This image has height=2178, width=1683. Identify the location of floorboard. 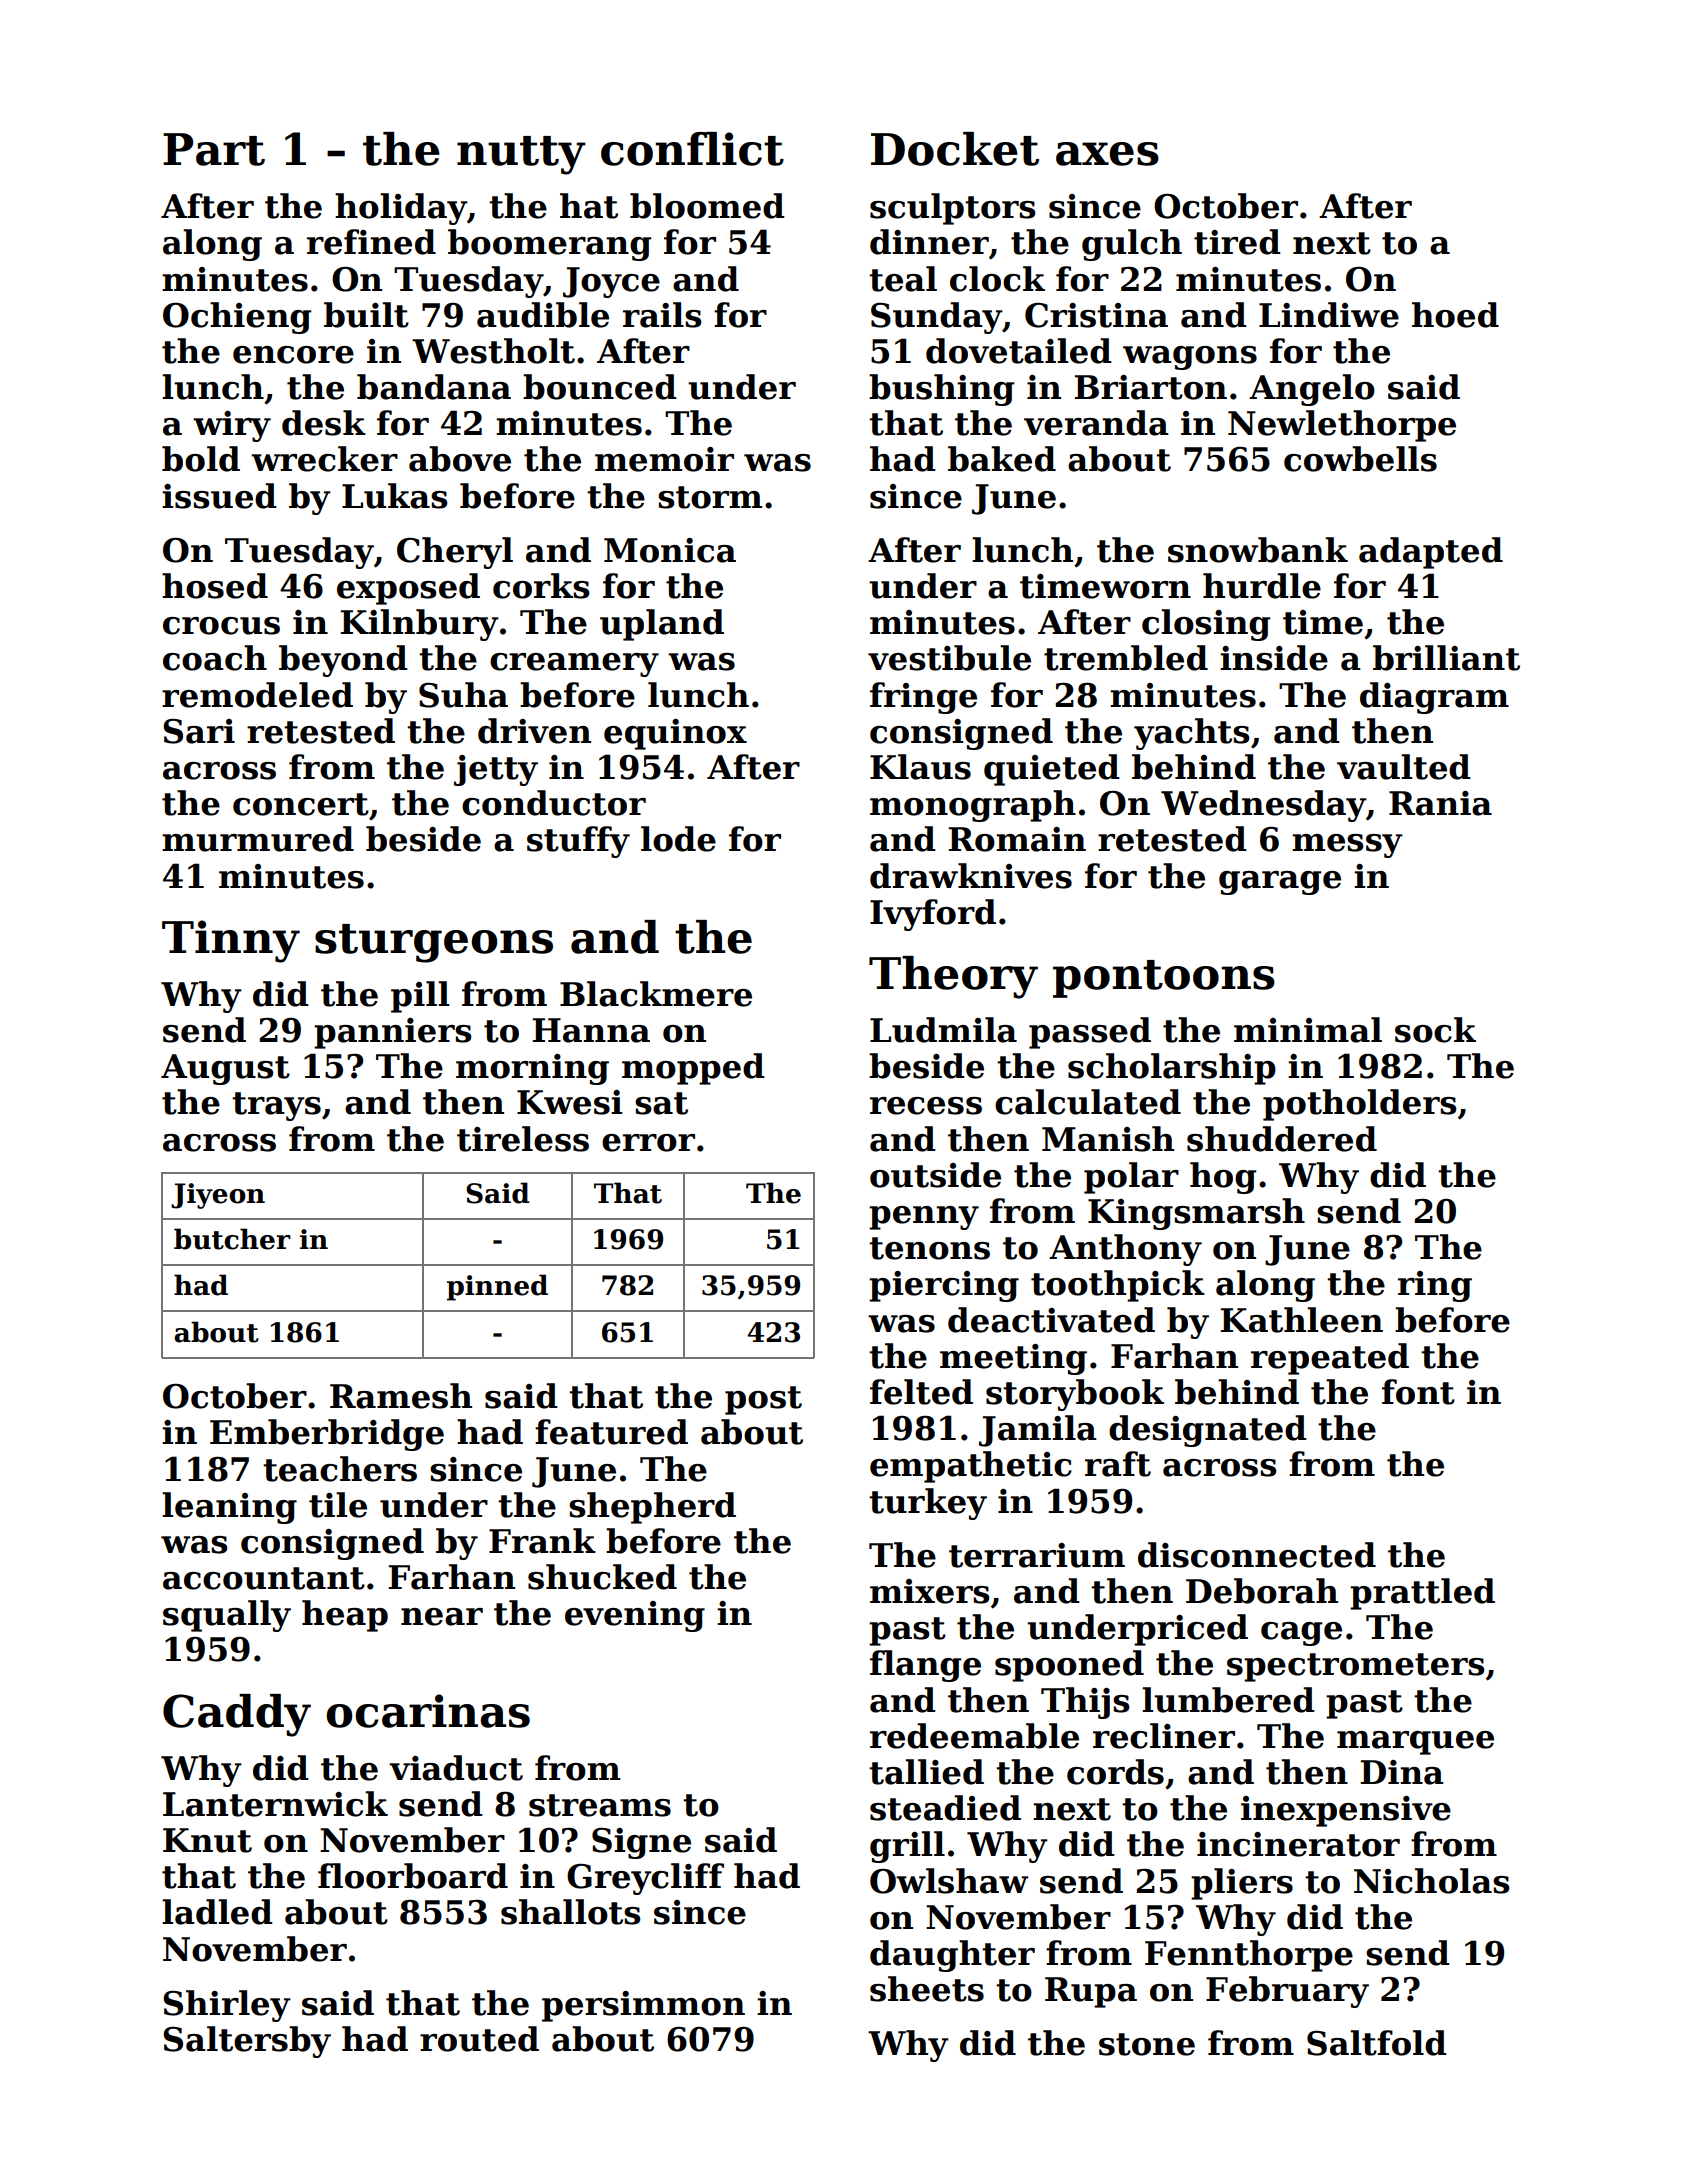
(413, 1876).
